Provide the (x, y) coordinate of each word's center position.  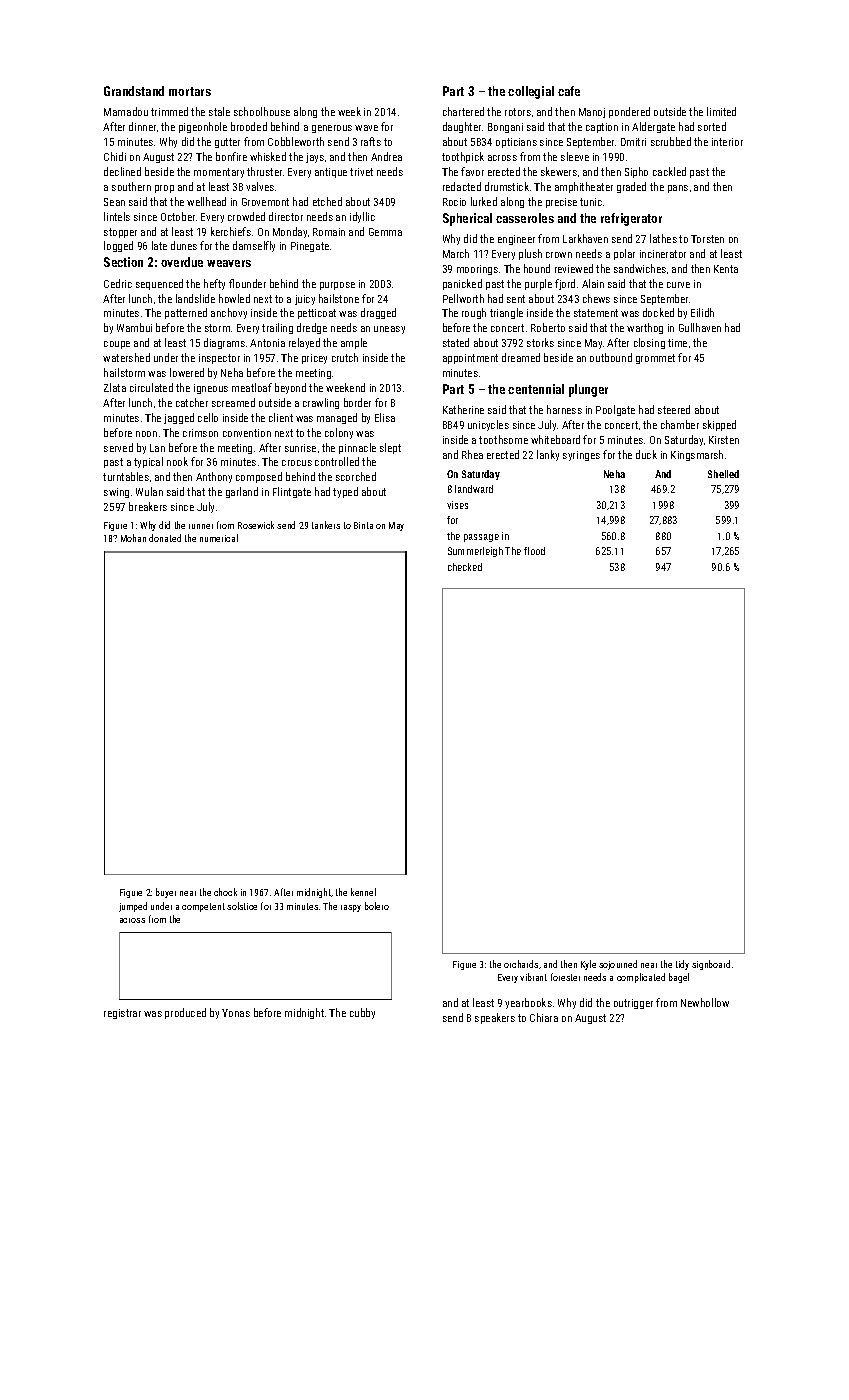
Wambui (134, 327)
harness (564, 409)
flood (534, 551)
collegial (531, 92)
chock (225, 892)
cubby (362, 1013)
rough (474, 313)
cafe (569, 91)
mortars (190, 91)
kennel (363, 892)
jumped (133, 907)
